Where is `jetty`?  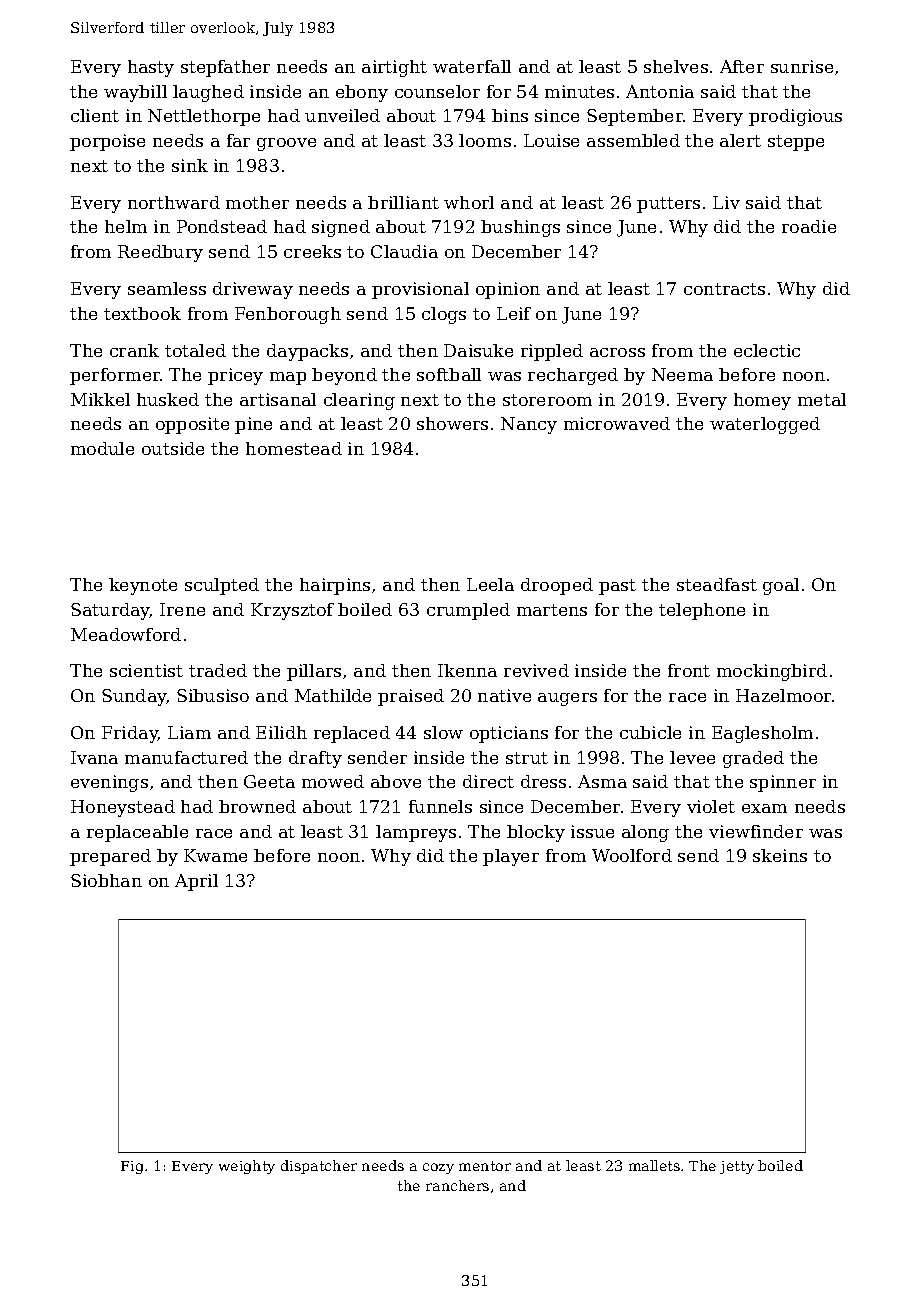 jetty is located at coordinates (737, 1167).
